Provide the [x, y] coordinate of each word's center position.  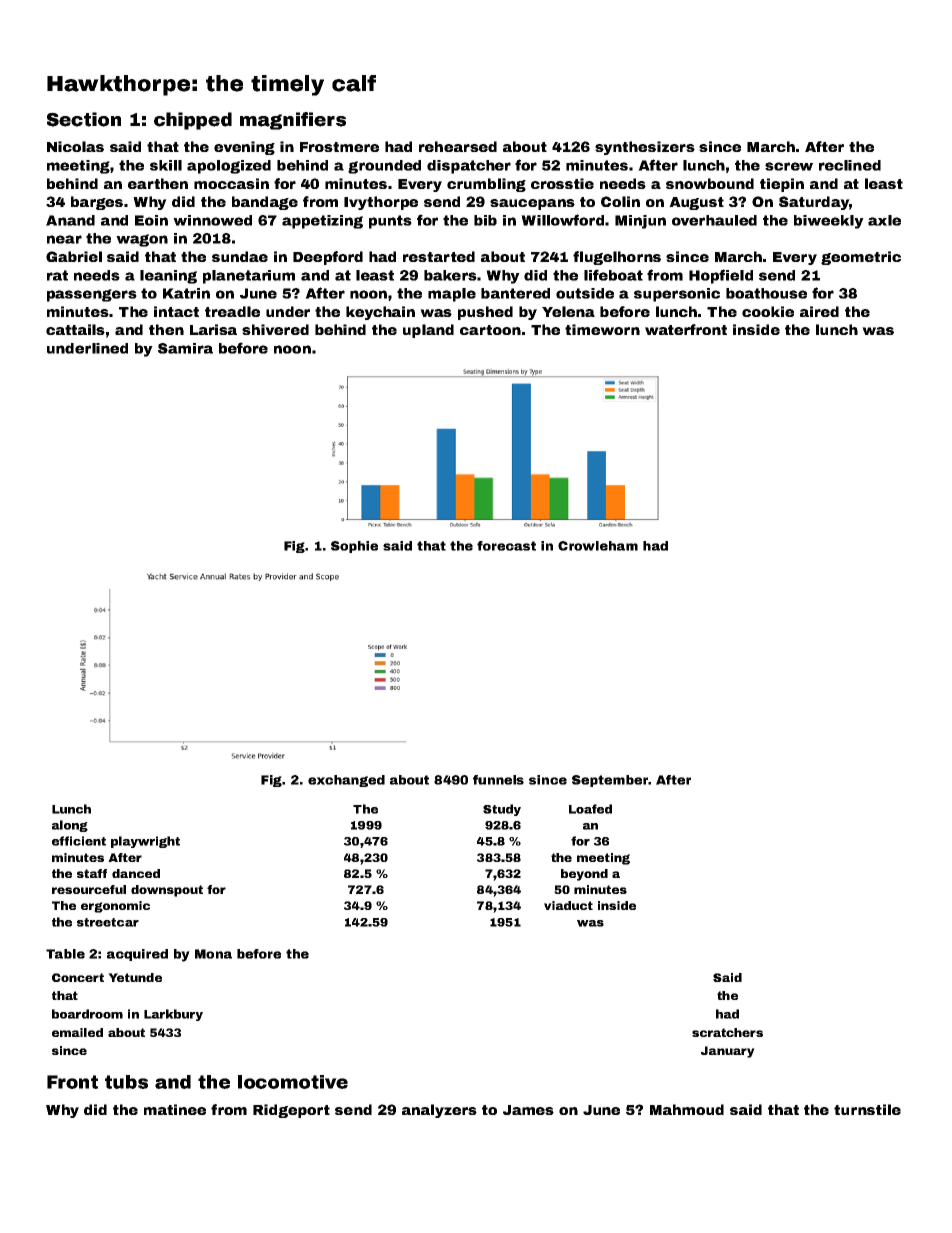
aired [819, 311]
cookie [768, 311]
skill [166, 165]
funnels [498, 780]
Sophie [354, 547]
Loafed [590, 809]
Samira [185, 348]
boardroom [87, 1014]
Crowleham [598, 546]
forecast [506, 546]
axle [884, 220]
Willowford [562, 220]
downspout [167, 891]
